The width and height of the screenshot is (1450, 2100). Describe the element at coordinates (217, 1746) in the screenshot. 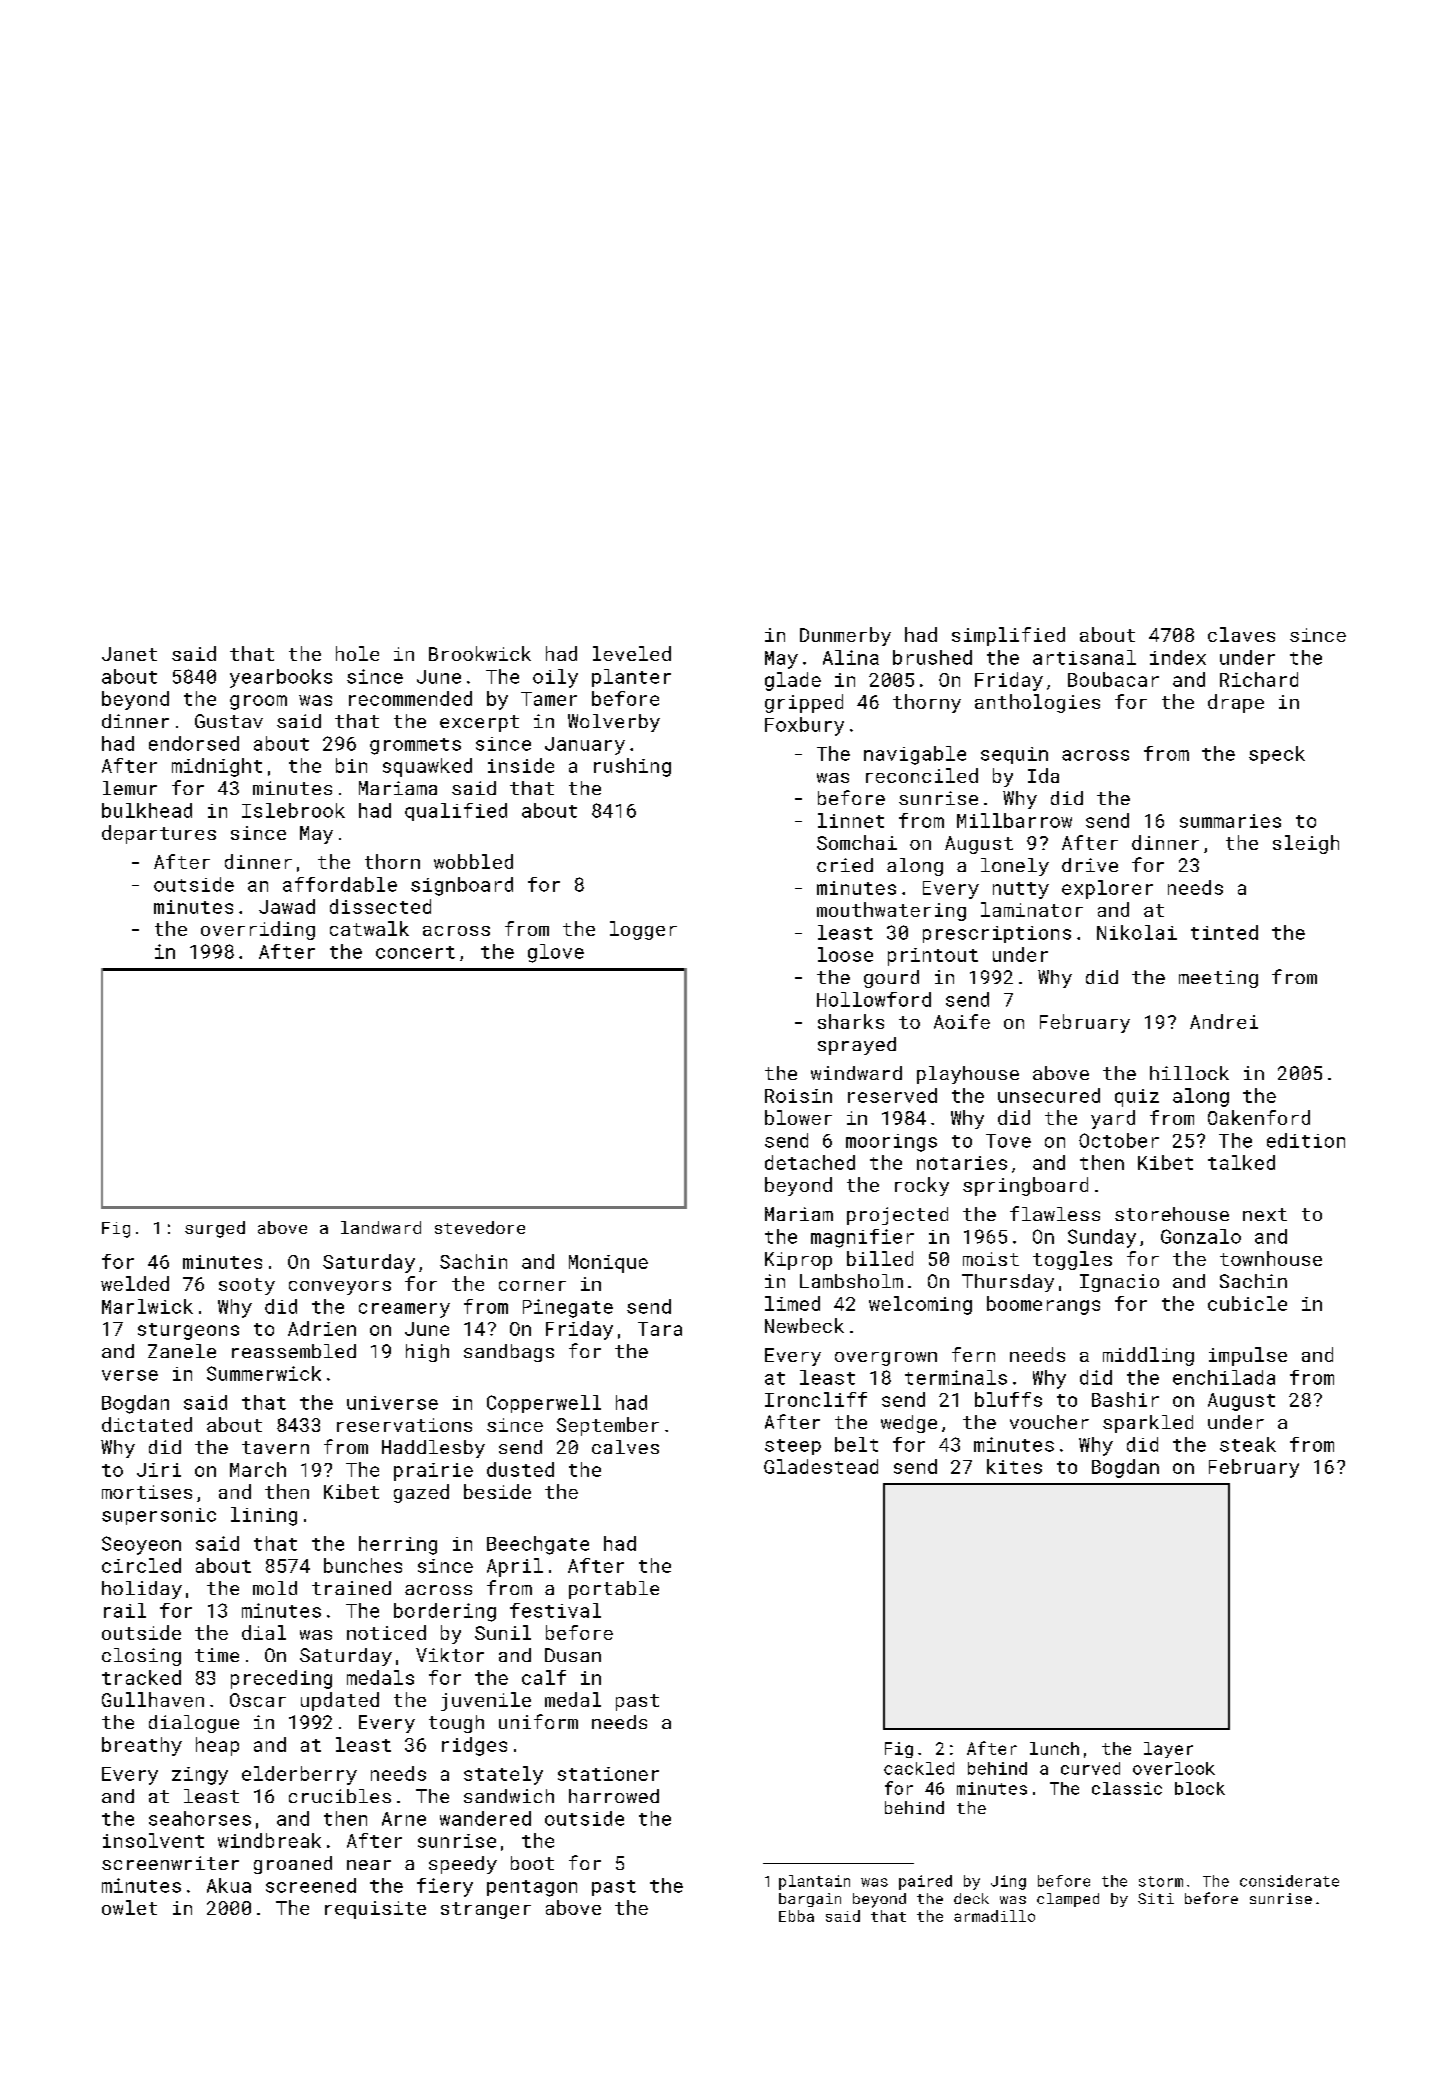

I see `heap` at that location.
